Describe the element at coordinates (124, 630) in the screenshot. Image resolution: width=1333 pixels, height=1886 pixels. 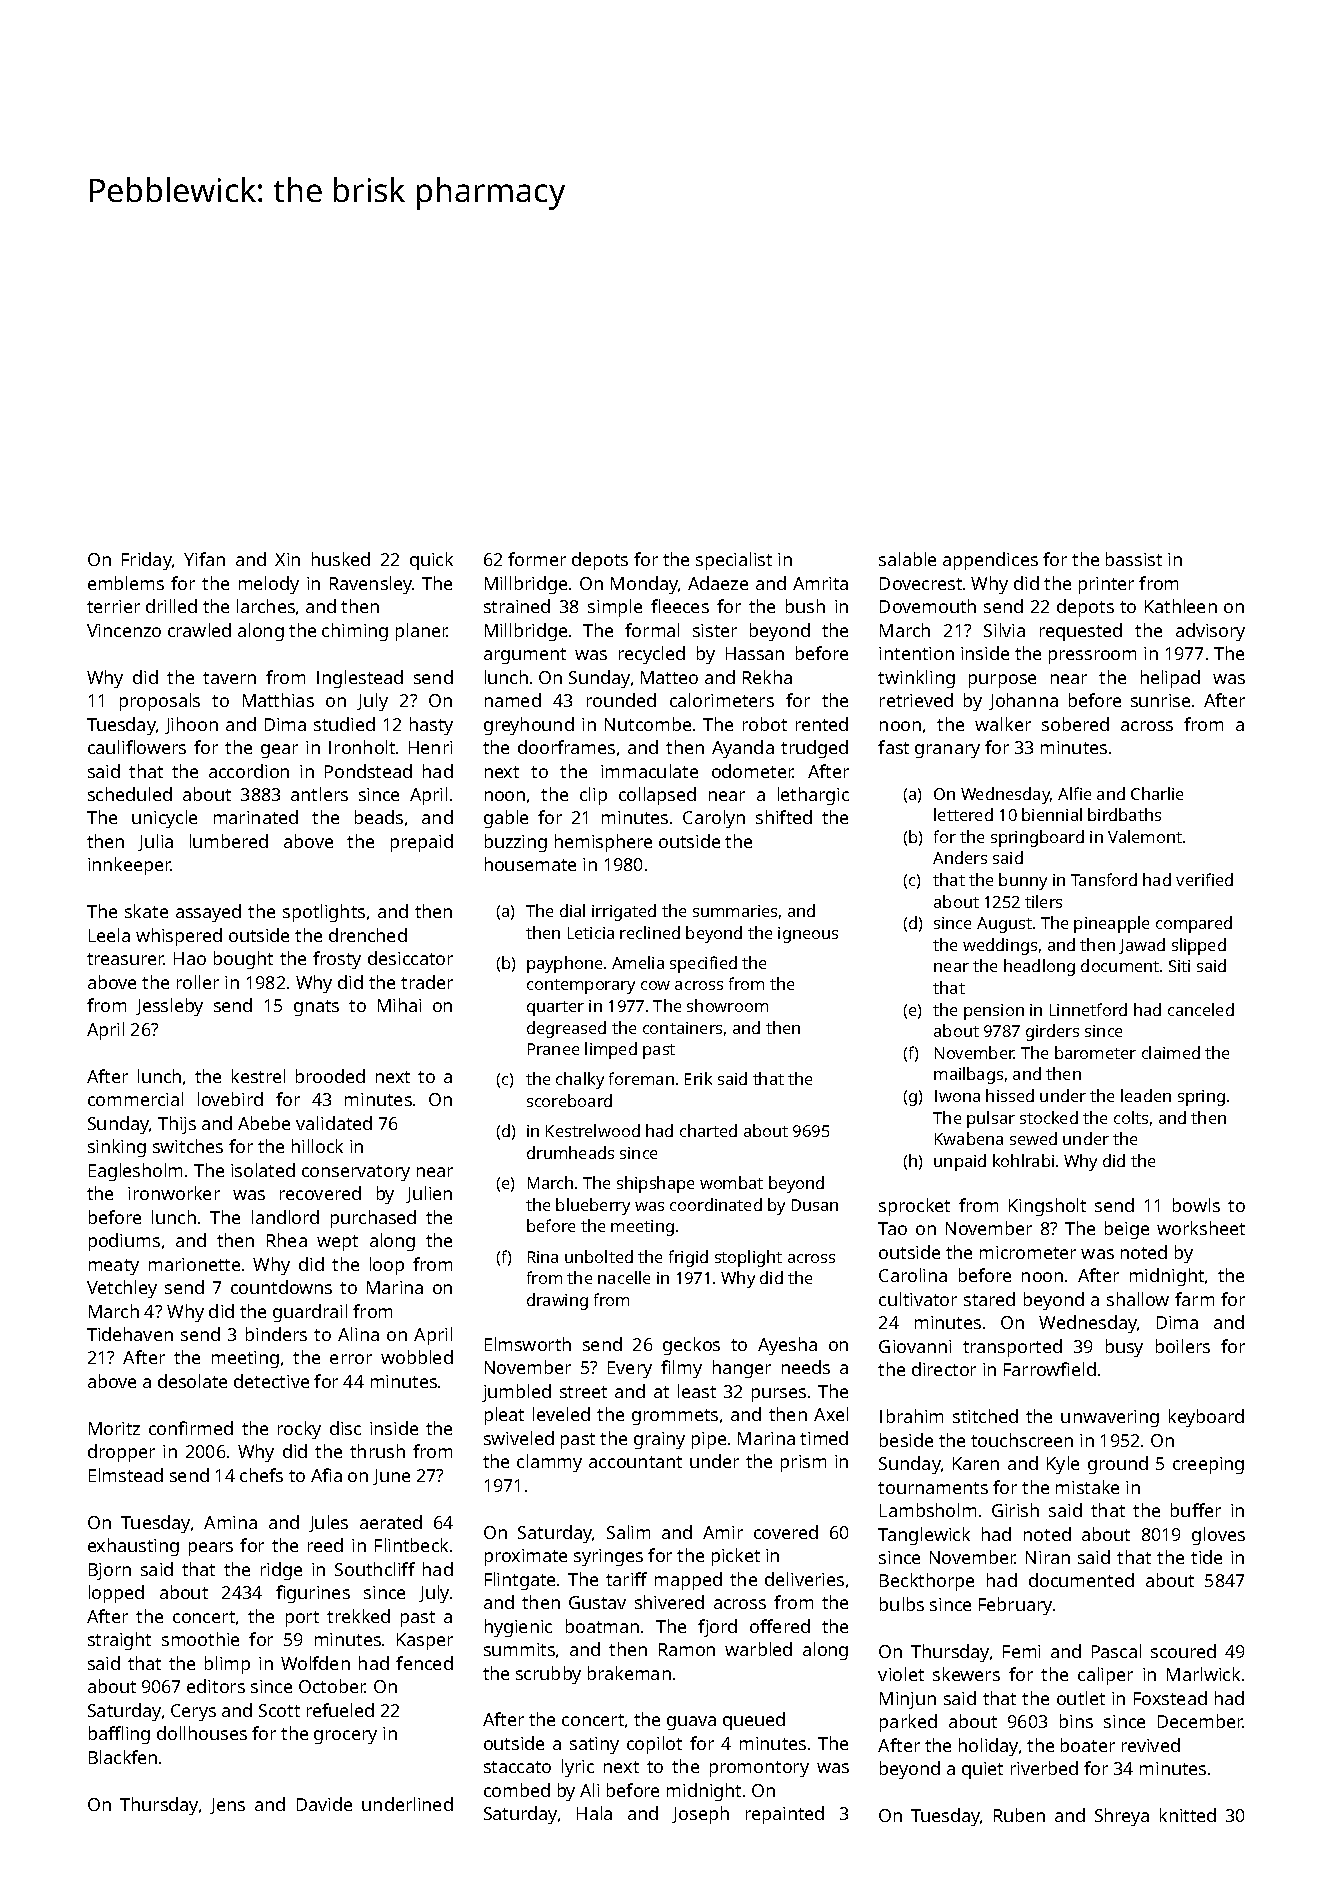
I see `Vincenzo` at that location.
